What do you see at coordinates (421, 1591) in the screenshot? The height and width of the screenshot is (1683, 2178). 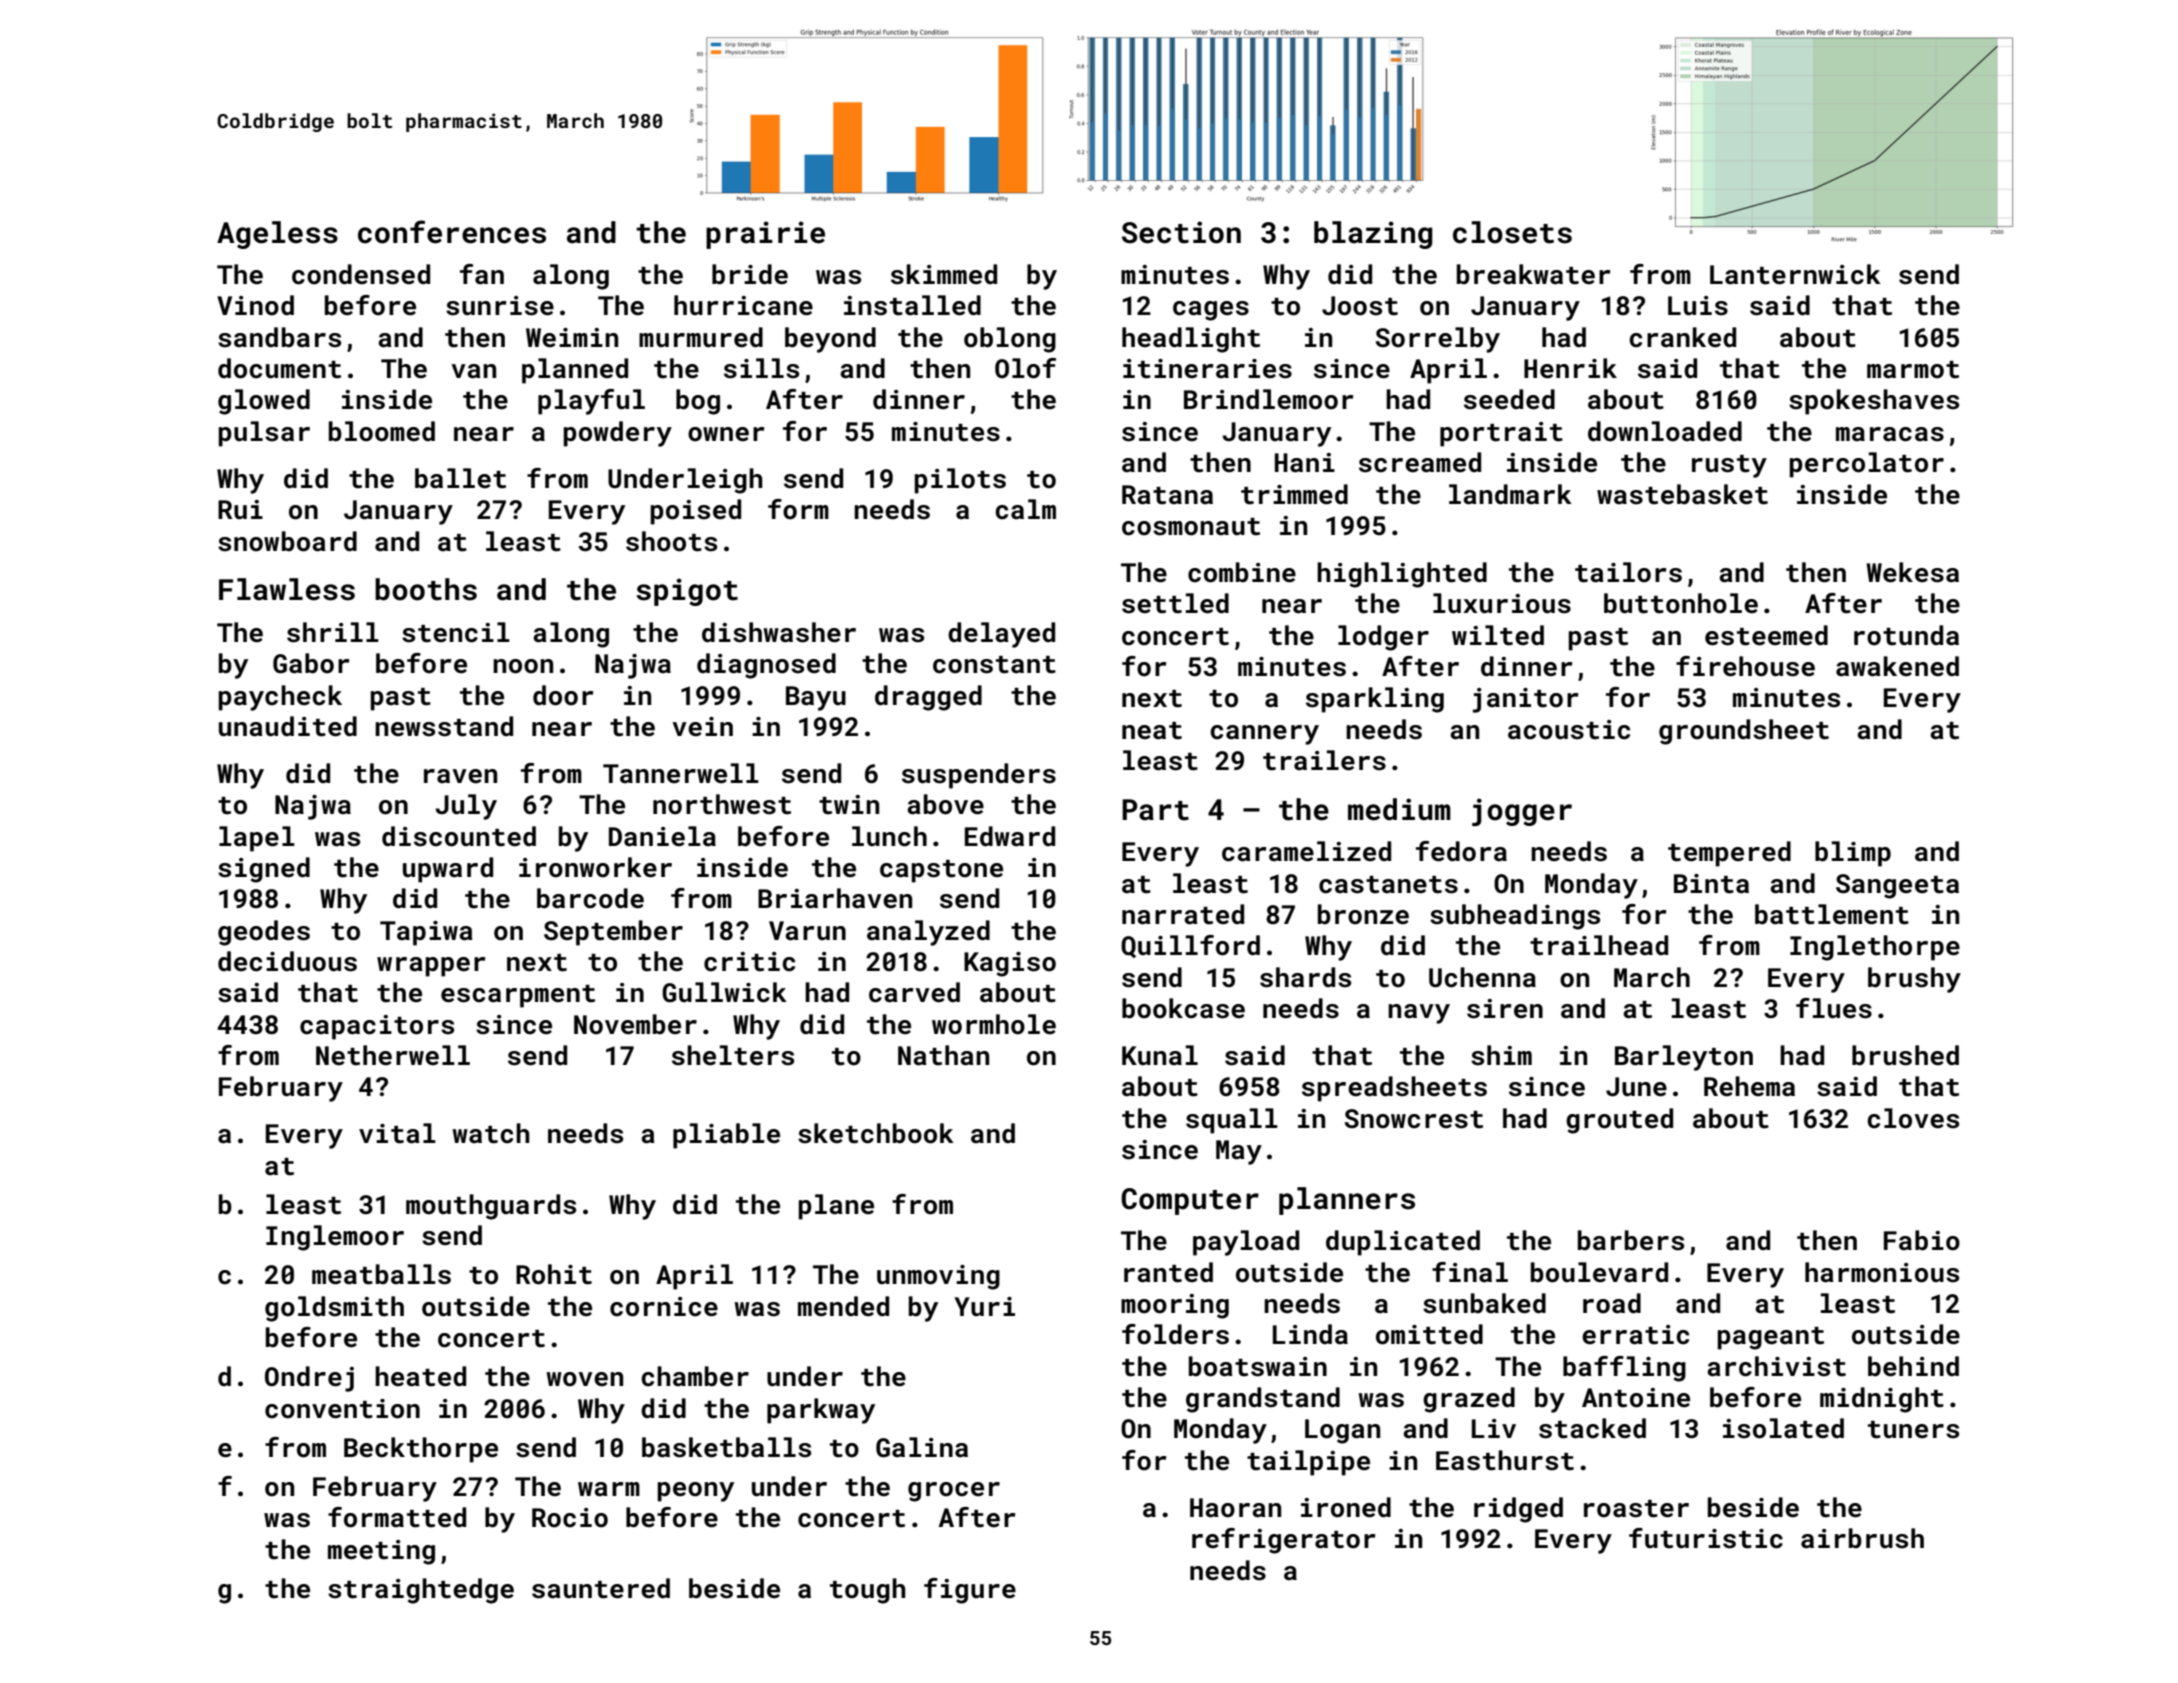 I see `straightedge` at bounding box center [421, 1591].
